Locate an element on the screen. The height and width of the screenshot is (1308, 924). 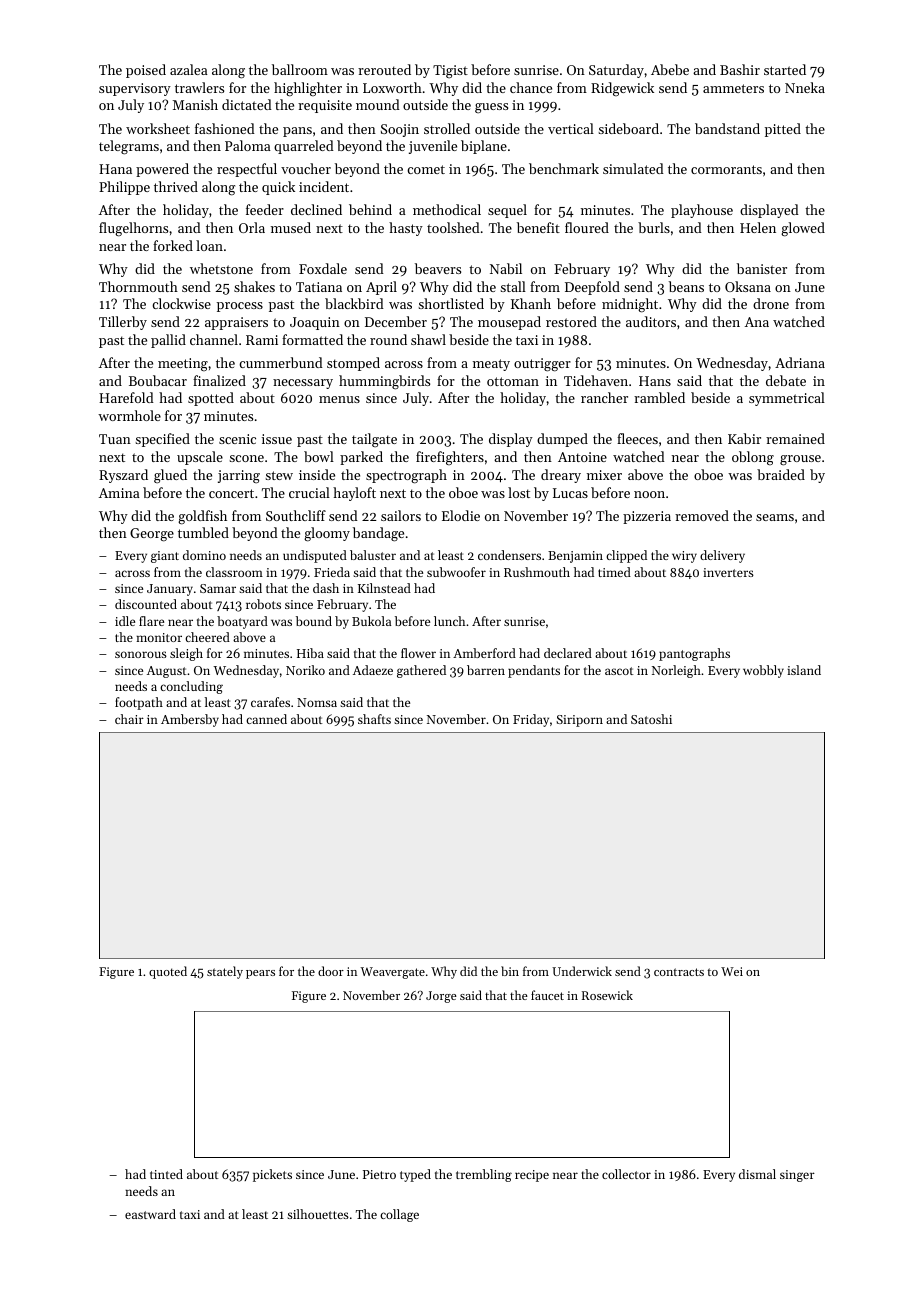
eastward is located at coordinates (150, 1214).
